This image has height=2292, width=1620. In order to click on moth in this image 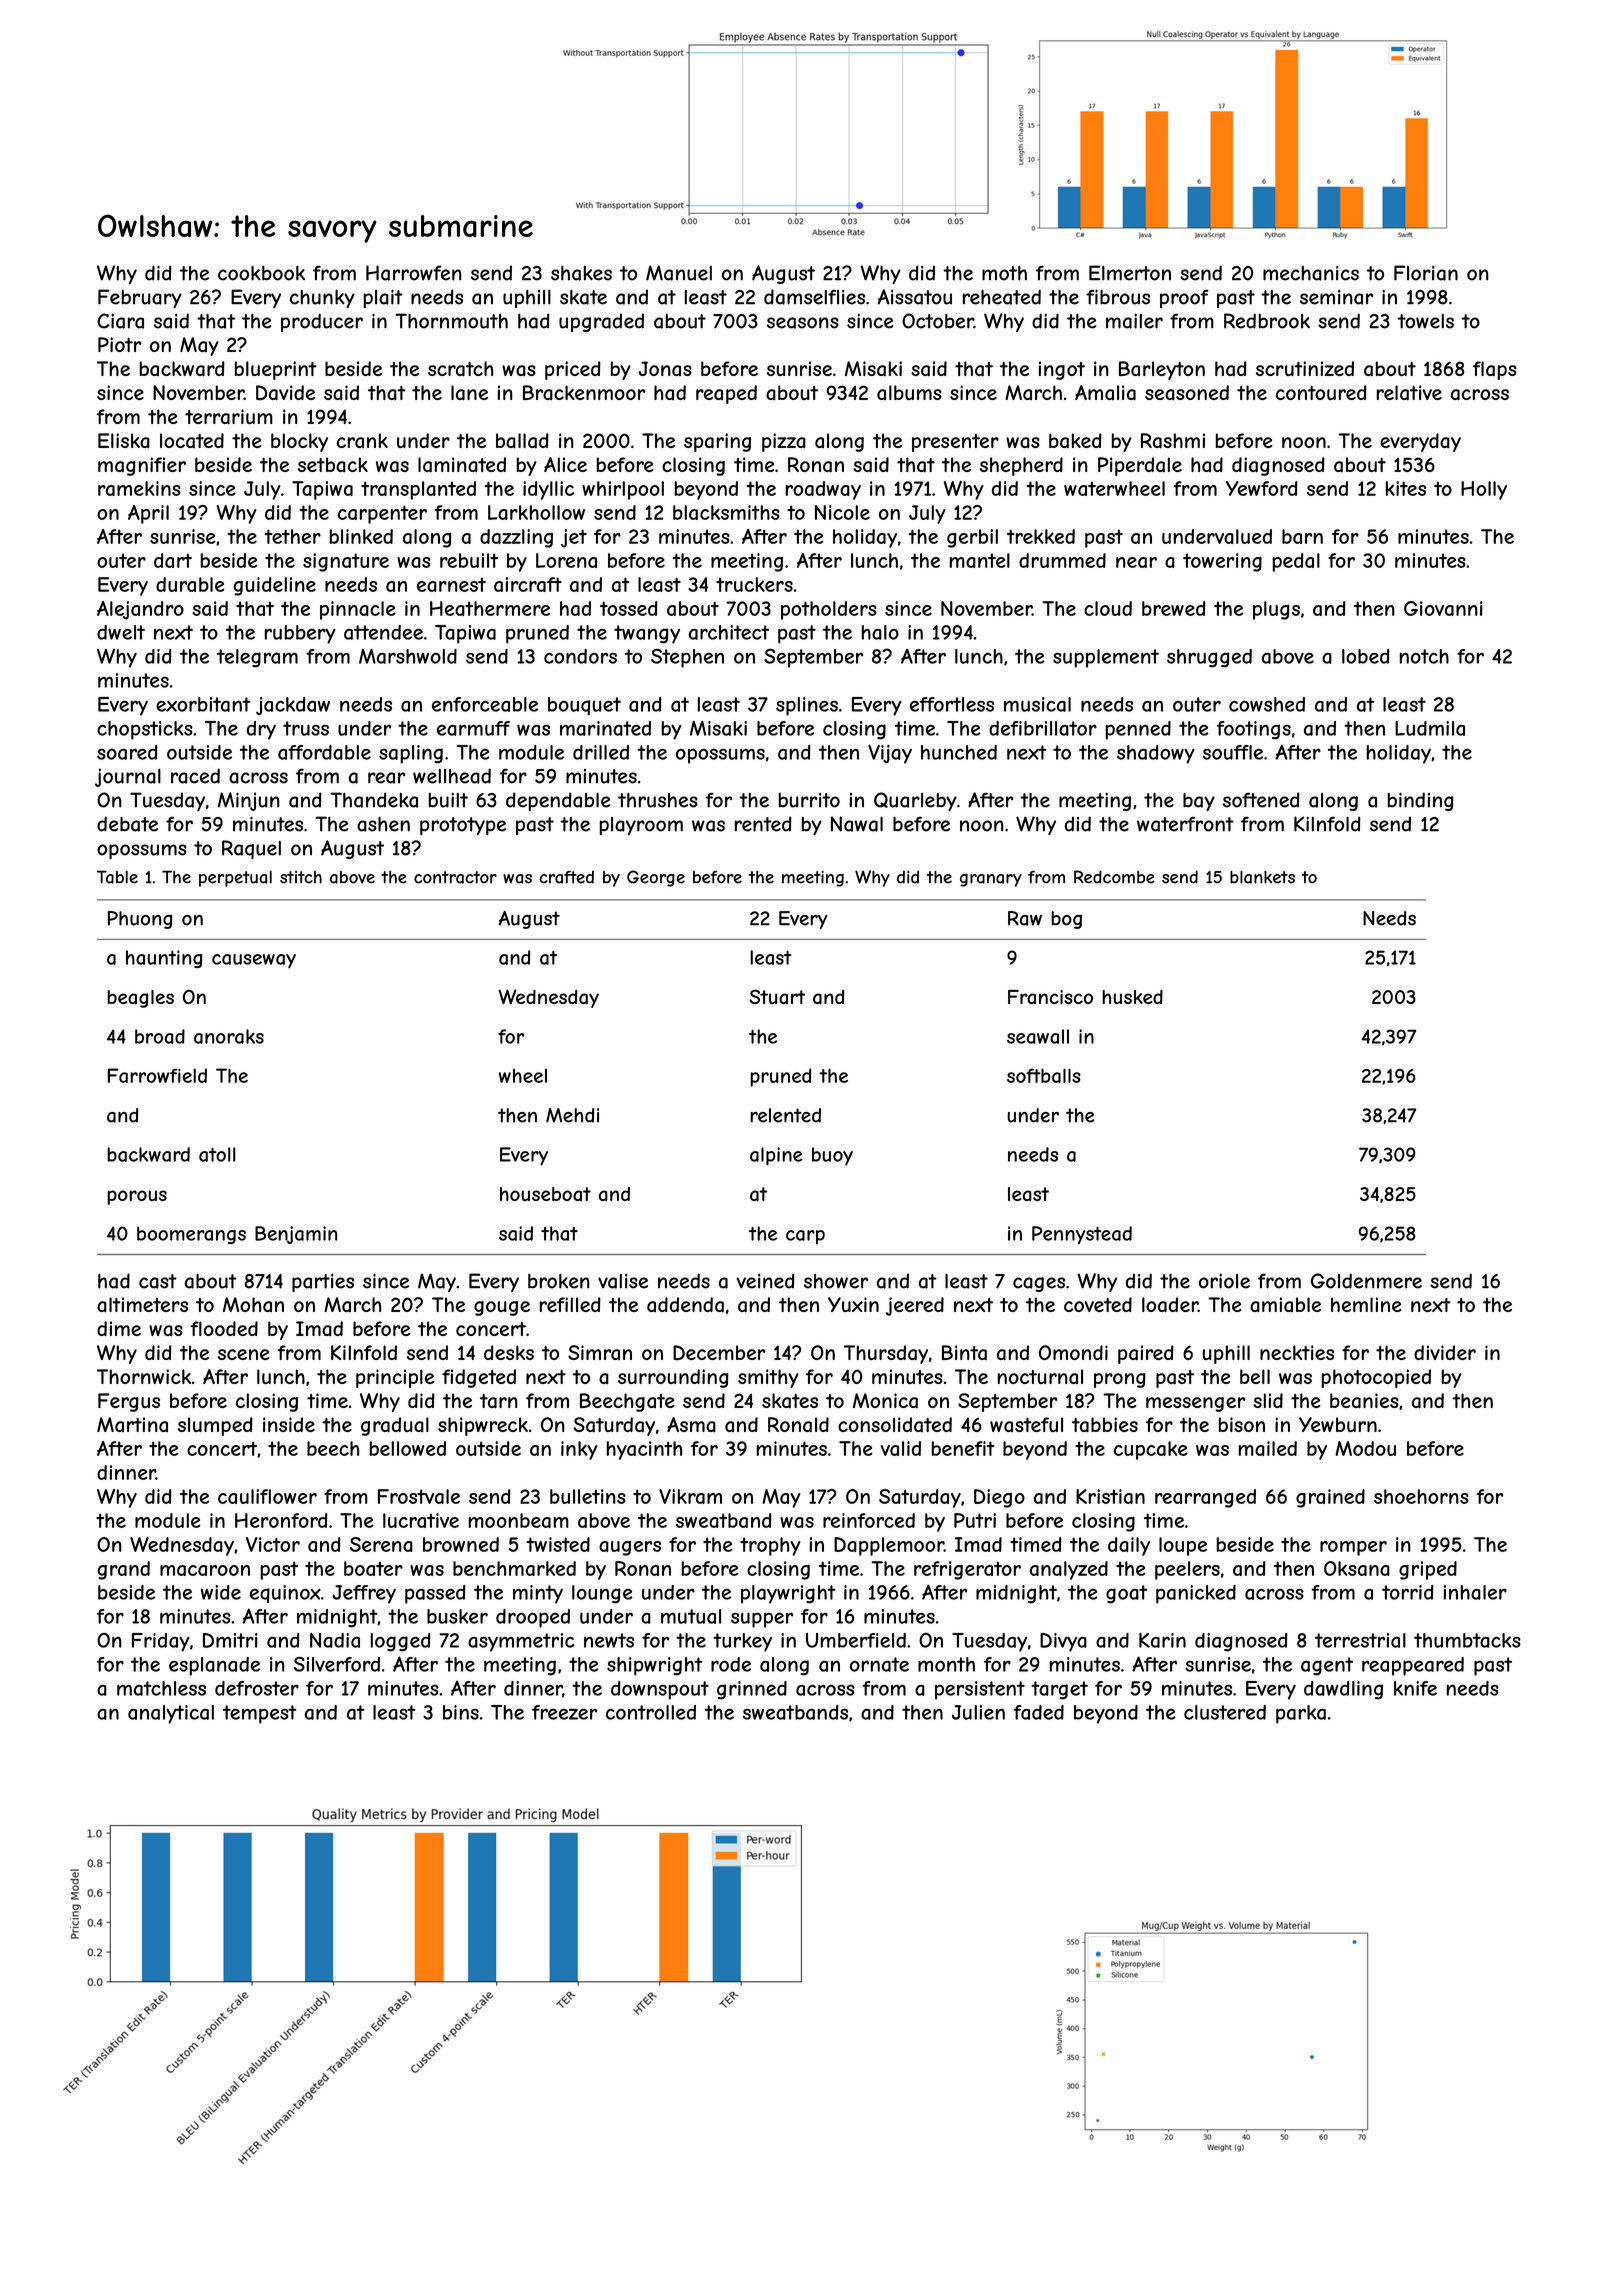, I will do `click(1004, 273)`.
